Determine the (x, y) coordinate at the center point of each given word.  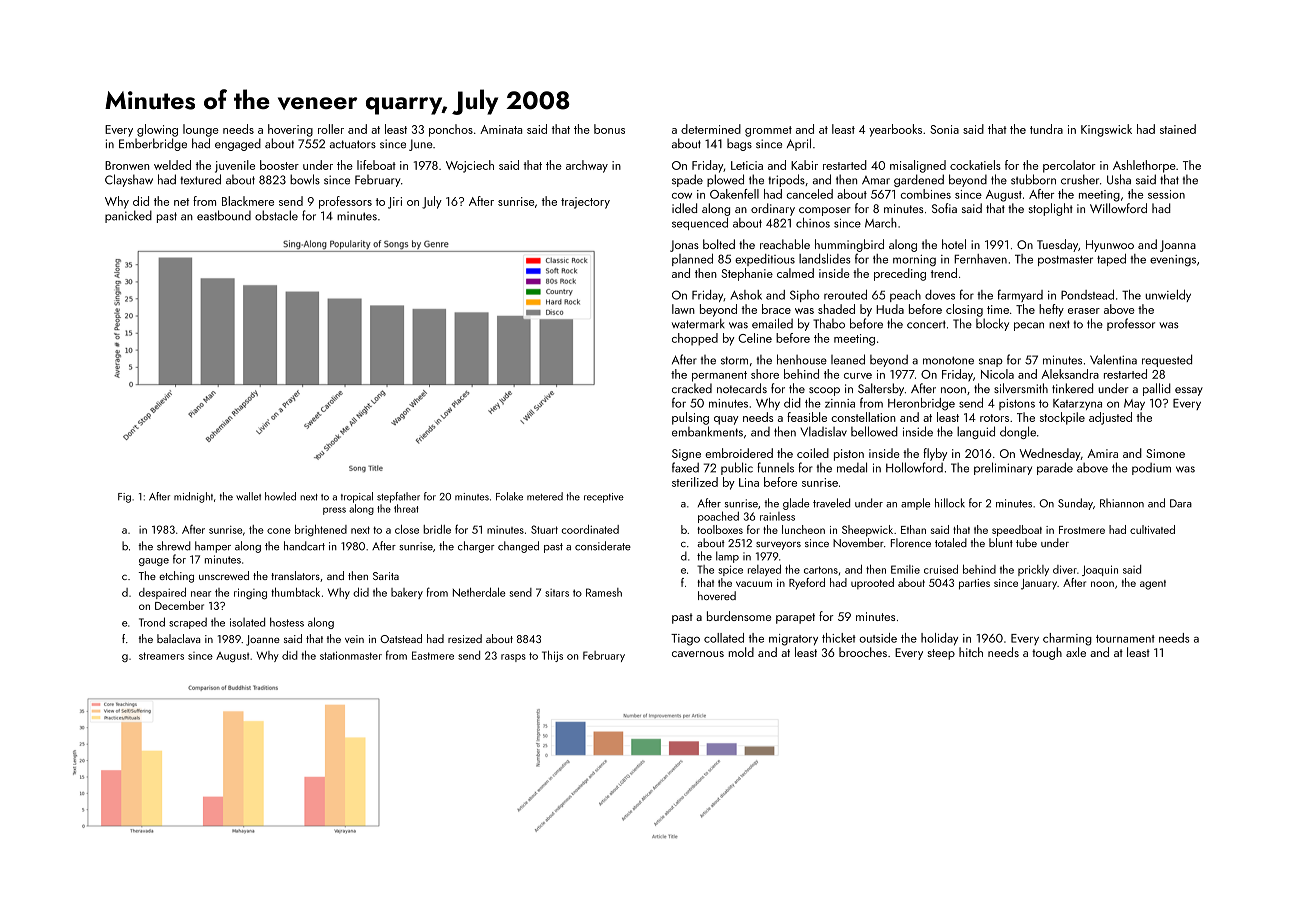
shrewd (174, 546)
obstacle (276, 215)
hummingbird (849, 245)
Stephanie (747, 274)
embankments (707, 431)
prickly (1033, 570)
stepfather (398, 497)
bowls (305, 179)
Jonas (684, 246)
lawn (683, 309)
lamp (727, 557)
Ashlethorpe (1144, 166)
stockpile (1062, 418)
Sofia (944, 208)
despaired (162, 593)
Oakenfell (734, 194)
